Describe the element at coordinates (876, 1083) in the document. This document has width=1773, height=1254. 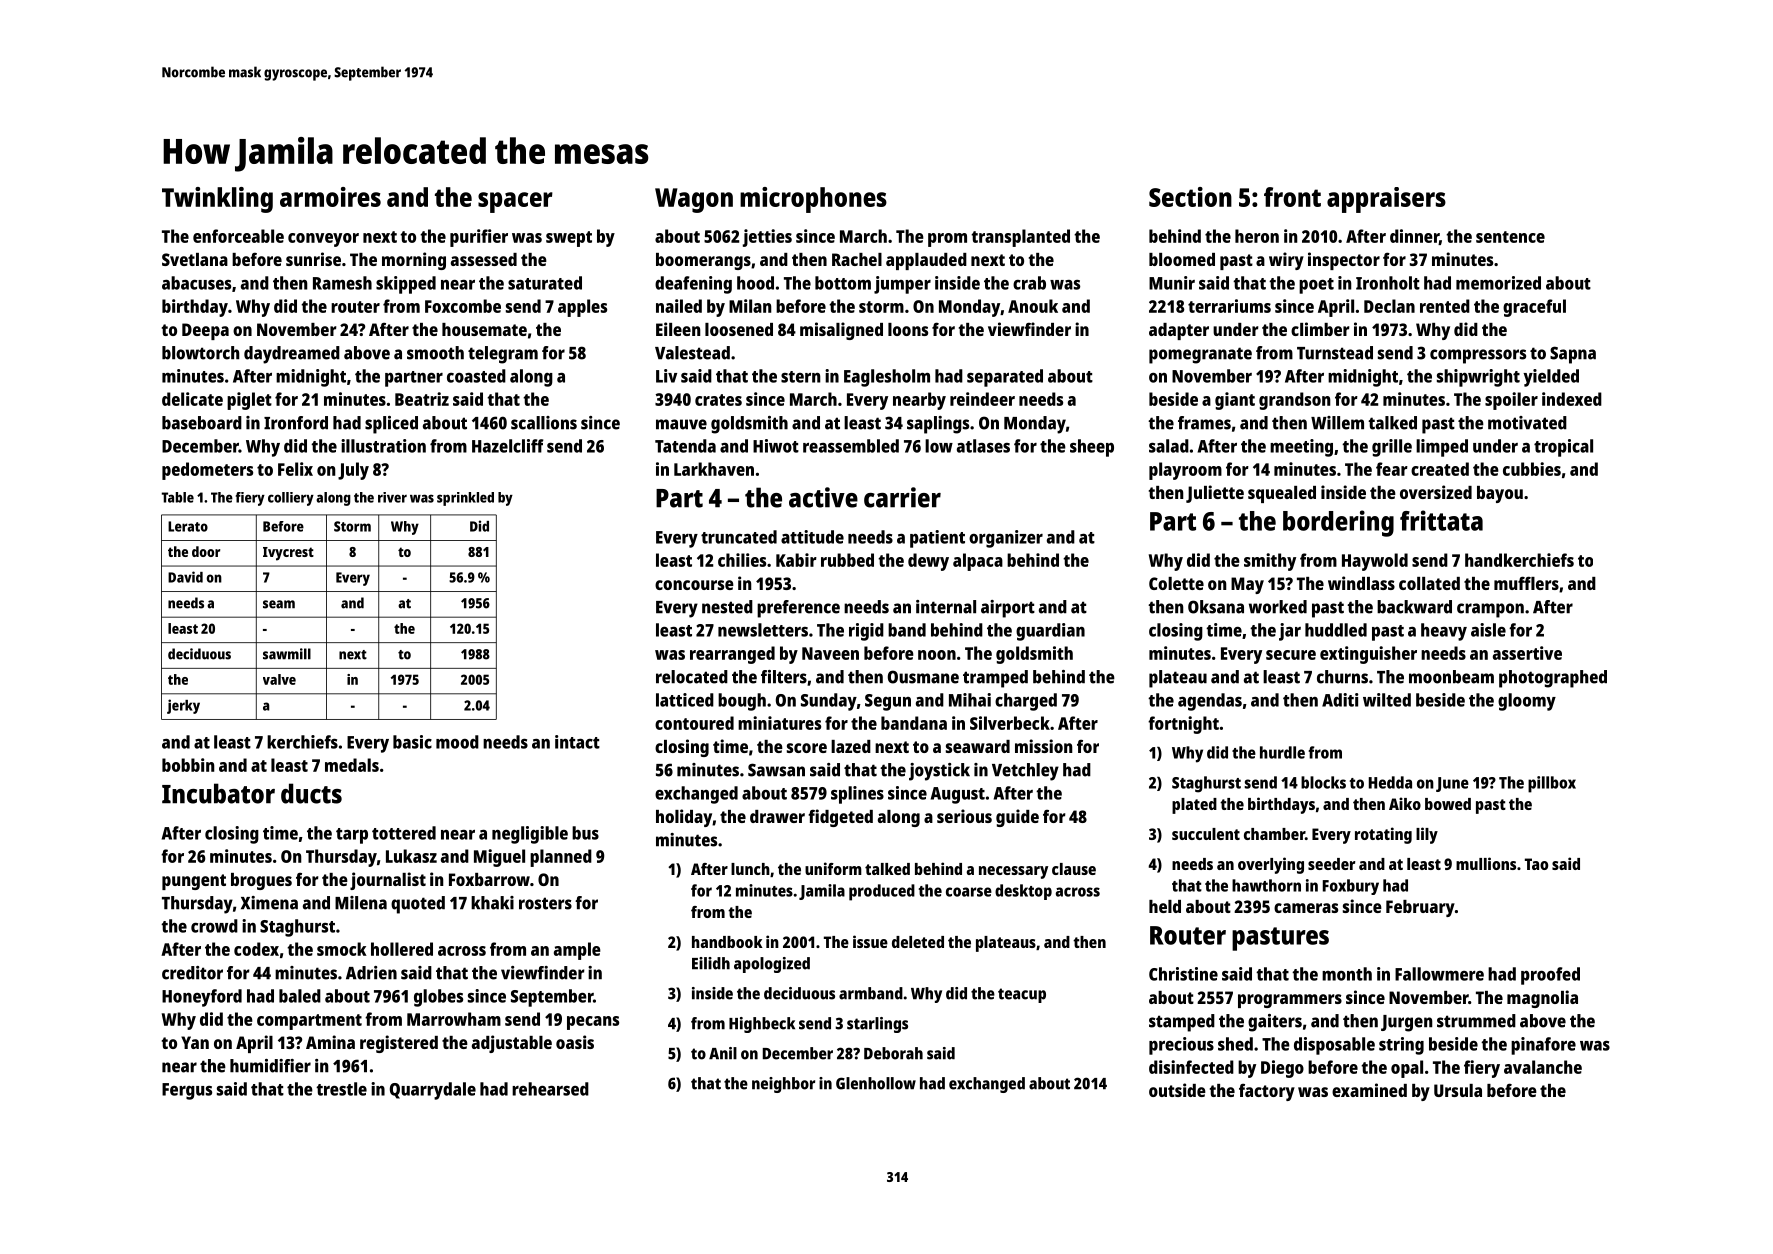
I see `Glenhollow` at that location.
